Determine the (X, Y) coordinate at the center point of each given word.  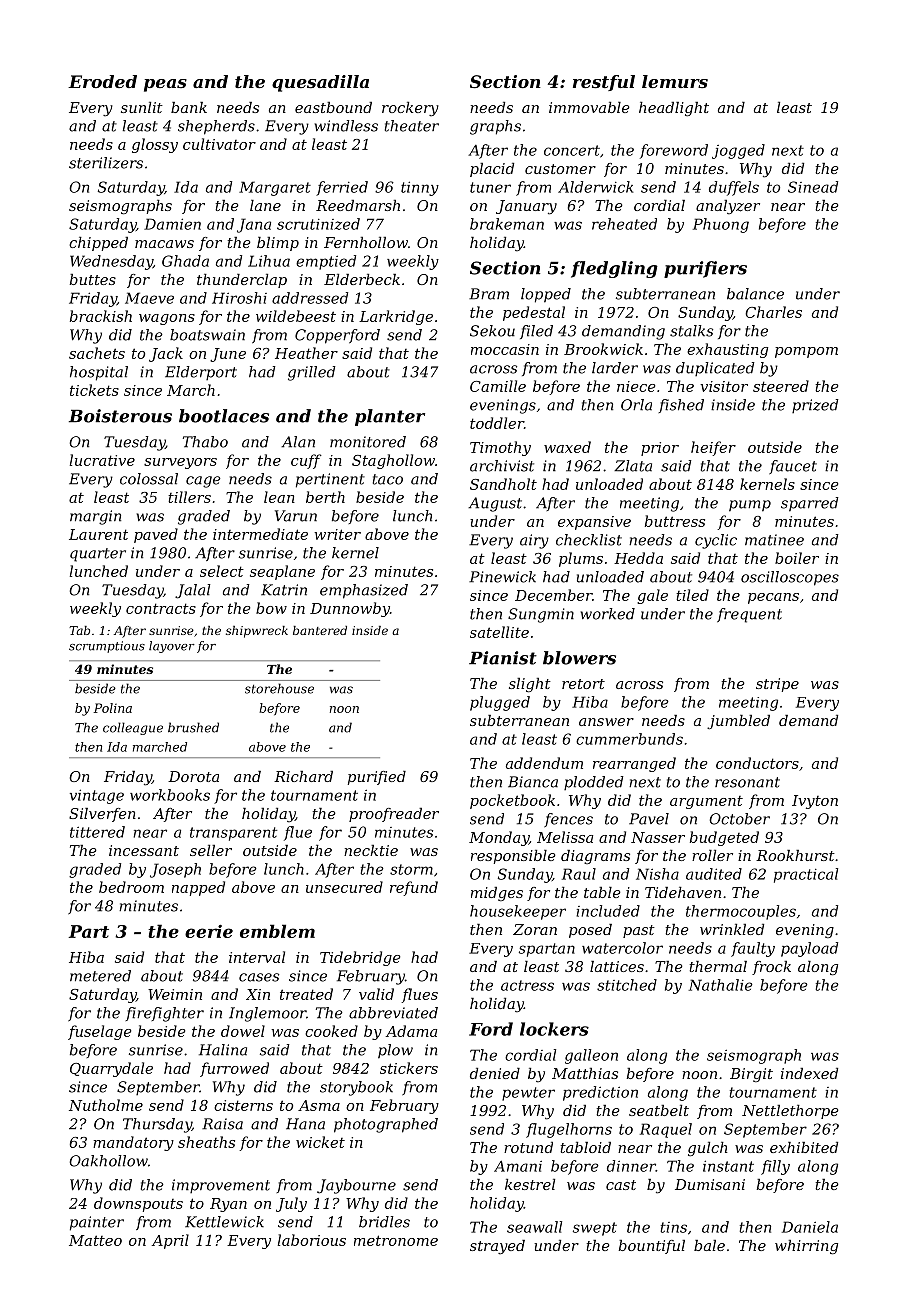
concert (572, 150)
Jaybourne (356, 1186)
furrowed (234, 1069)
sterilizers (106, 163)
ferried (342, 188)
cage (203, 482)
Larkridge (396, 317)
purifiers (705, 269)
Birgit (751, 1075)
